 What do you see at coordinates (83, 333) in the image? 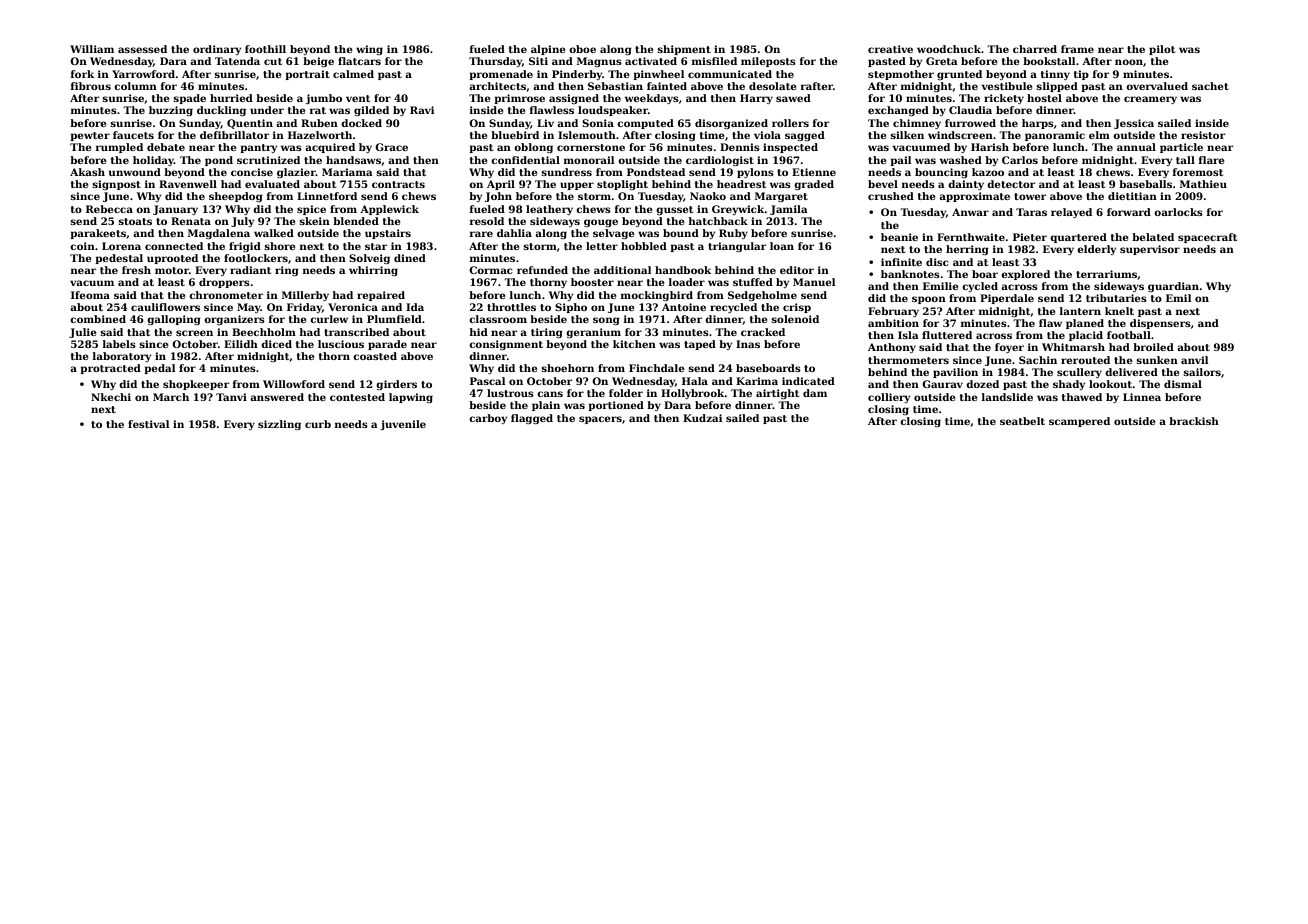
I see `Julie` at bounding box center [83, 333].
